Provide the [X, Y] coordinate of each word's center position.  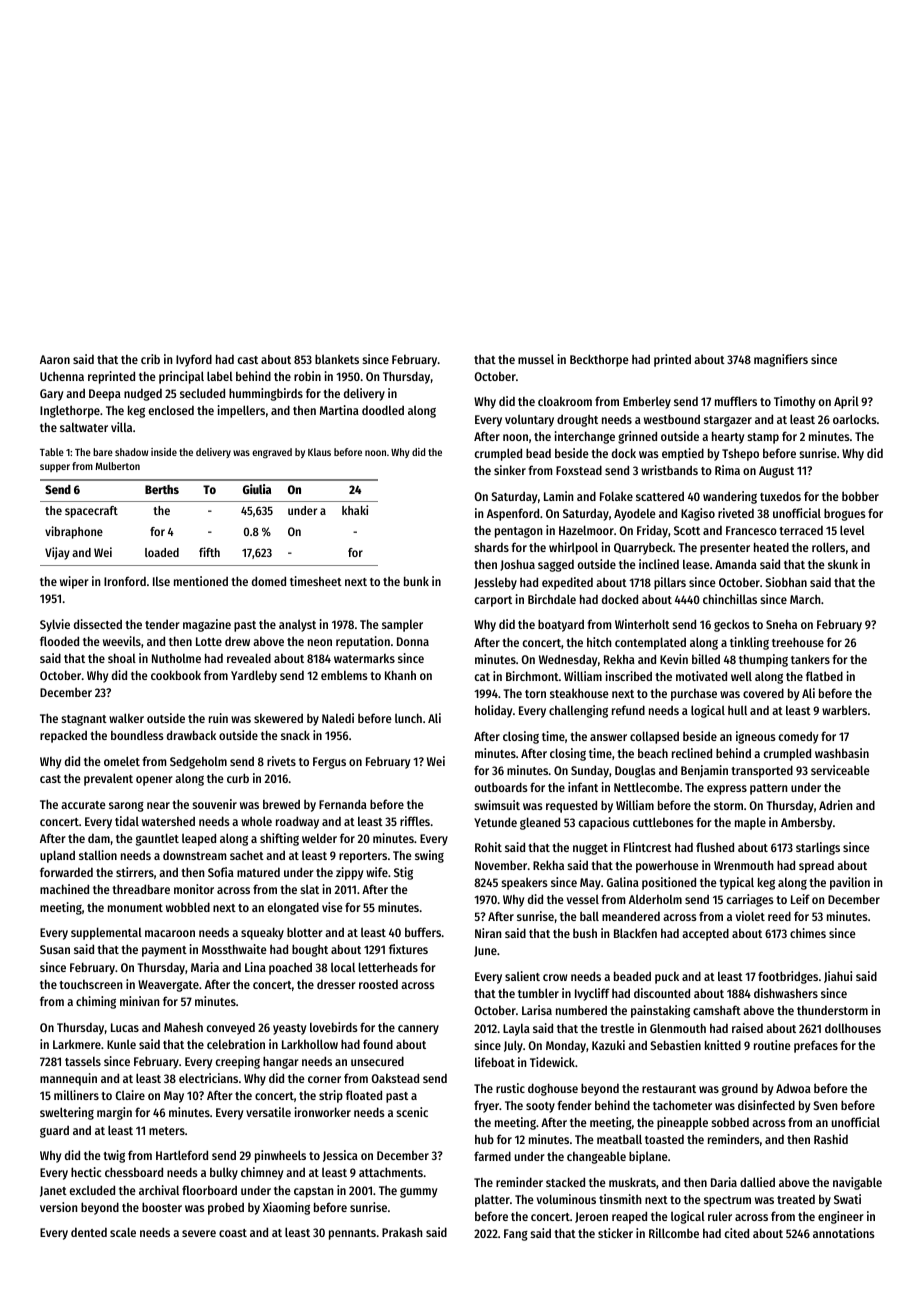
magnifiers [781, 360]
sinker [510, 470]
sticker [615, 1233]
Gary [51, 395]
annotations [844, 1233]
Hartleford [182, 1155]
